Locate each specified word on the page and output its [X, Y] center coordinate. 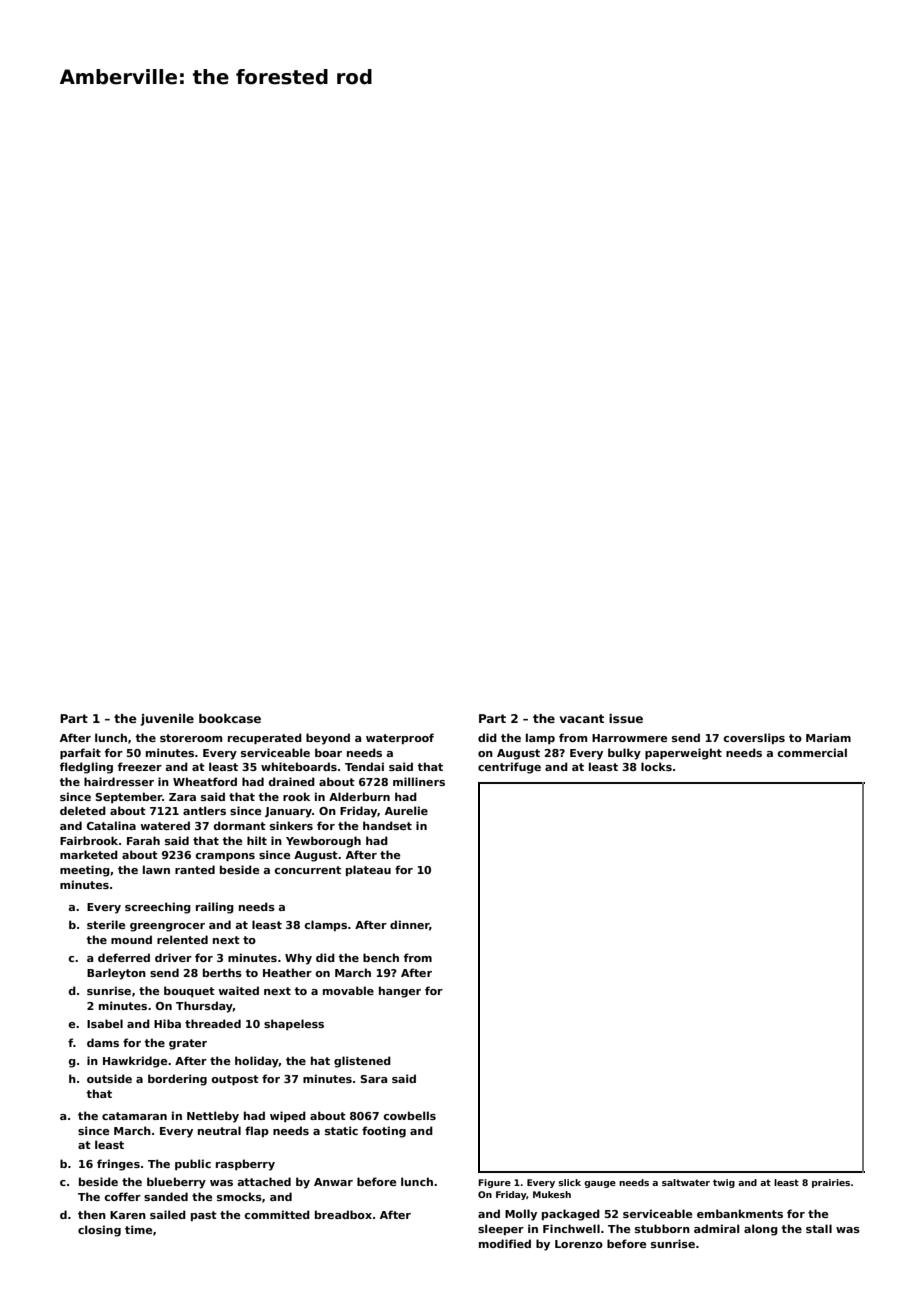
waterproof [400, 738]
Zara [182, 797]
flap [257, 1131]
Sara [374, 1079]
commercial [812, 752]
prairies [831, 1183]
